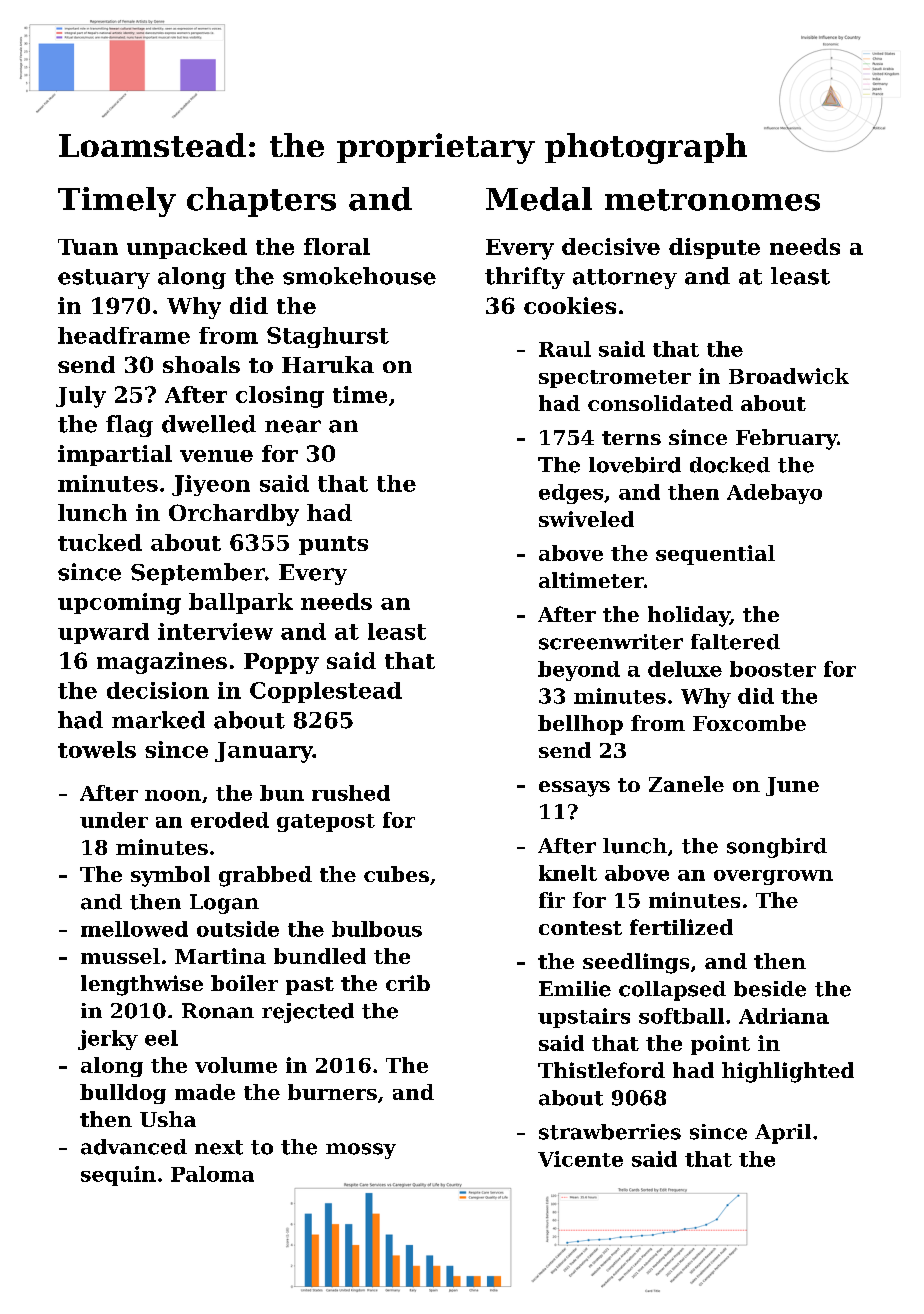 Image resolution: width=924 pixels, height=1314 pixels. Describe the element at coordinates (123, 1094) in the screenshot. I see `bulldog` at that location.
